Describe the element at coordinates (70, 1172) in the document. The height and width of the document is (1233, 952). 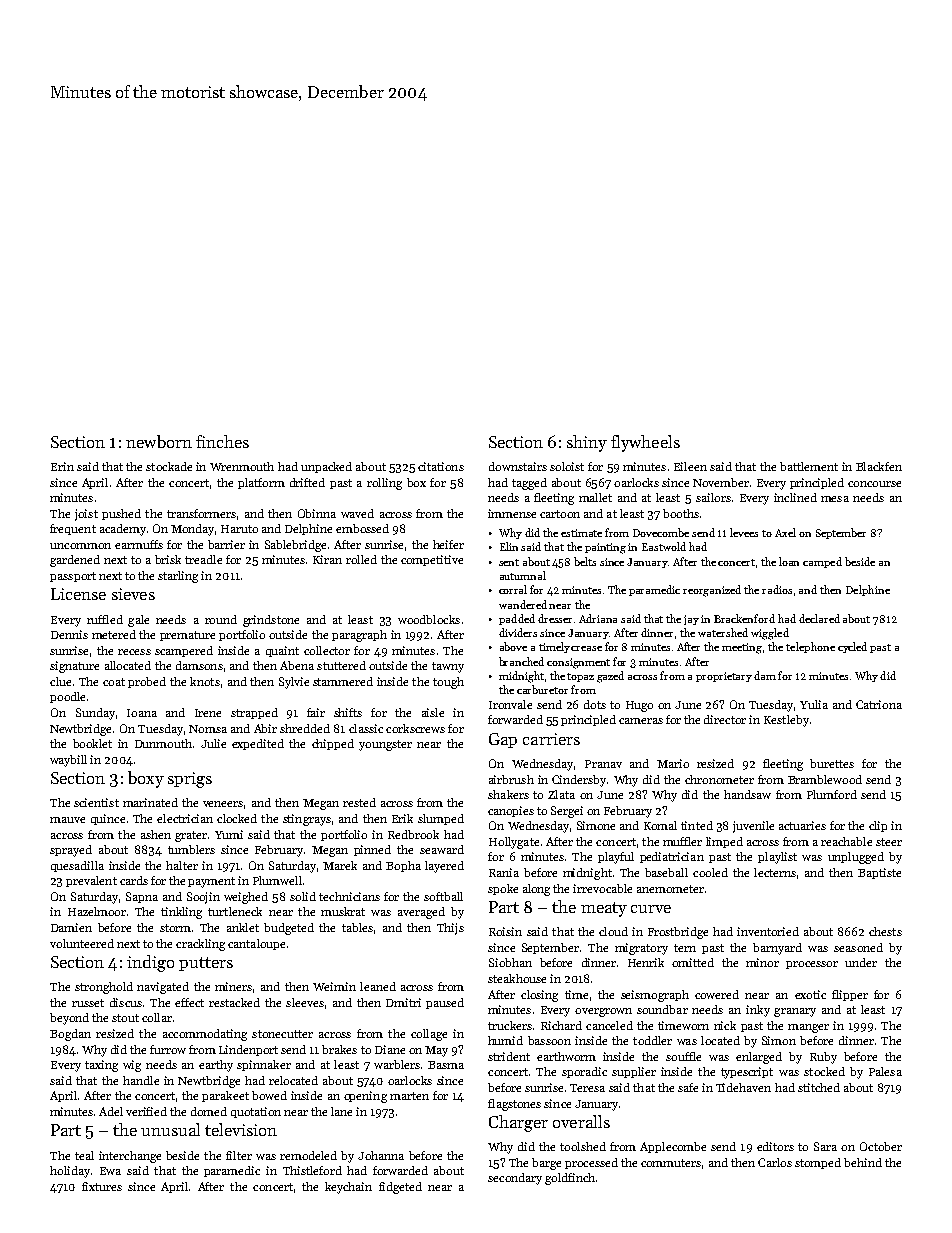
I see `holiday` at that location.
